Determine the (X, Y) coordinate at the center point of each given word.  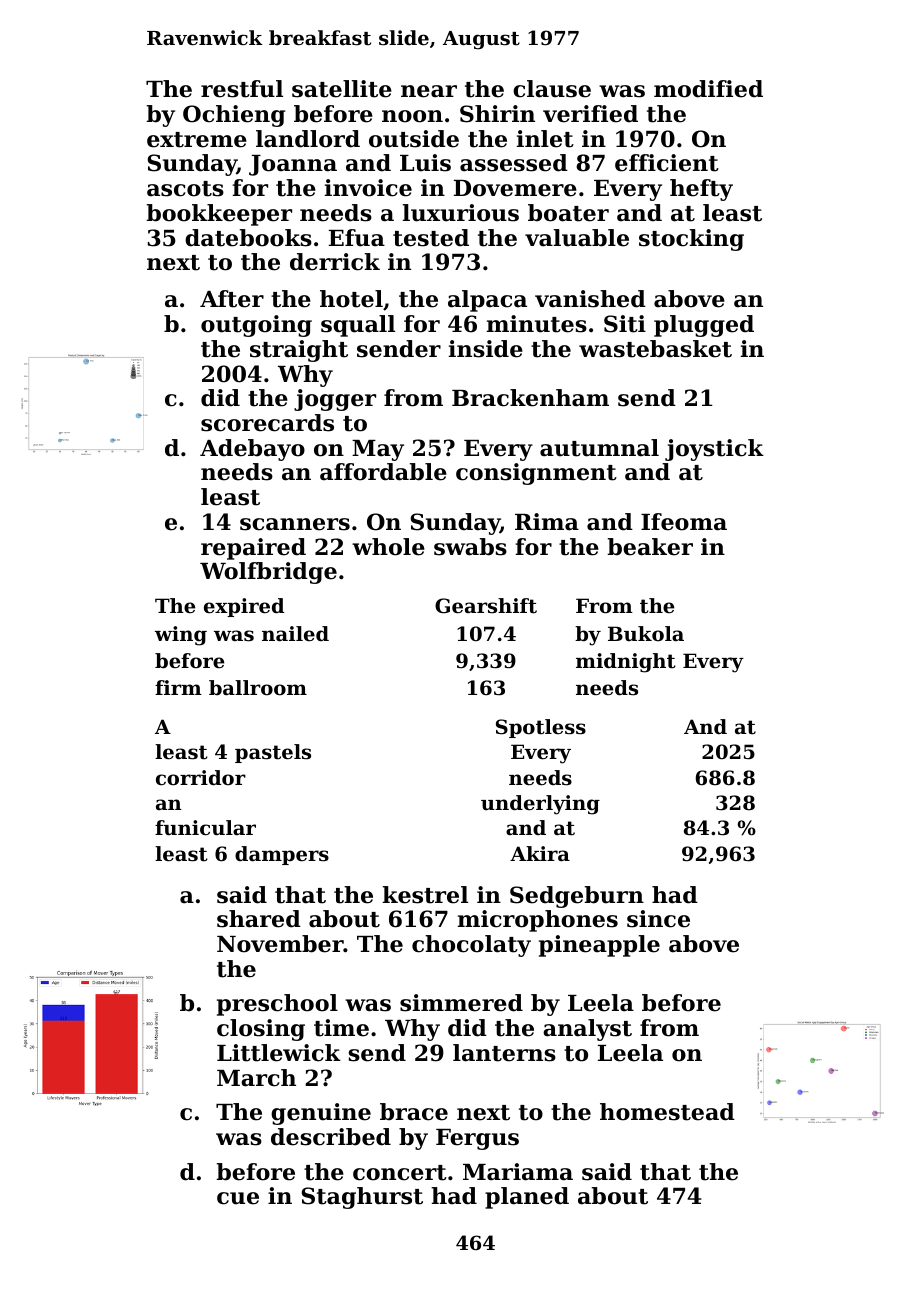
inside (486, 349)
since (658, 919)
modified (708, 89)
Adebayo (252, 450)
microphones (538, 921)
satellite (342, 89)
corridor (201, 778)
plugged (704, 326)
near (429, 91)
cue (238, 1198)
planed (527, 1198)
